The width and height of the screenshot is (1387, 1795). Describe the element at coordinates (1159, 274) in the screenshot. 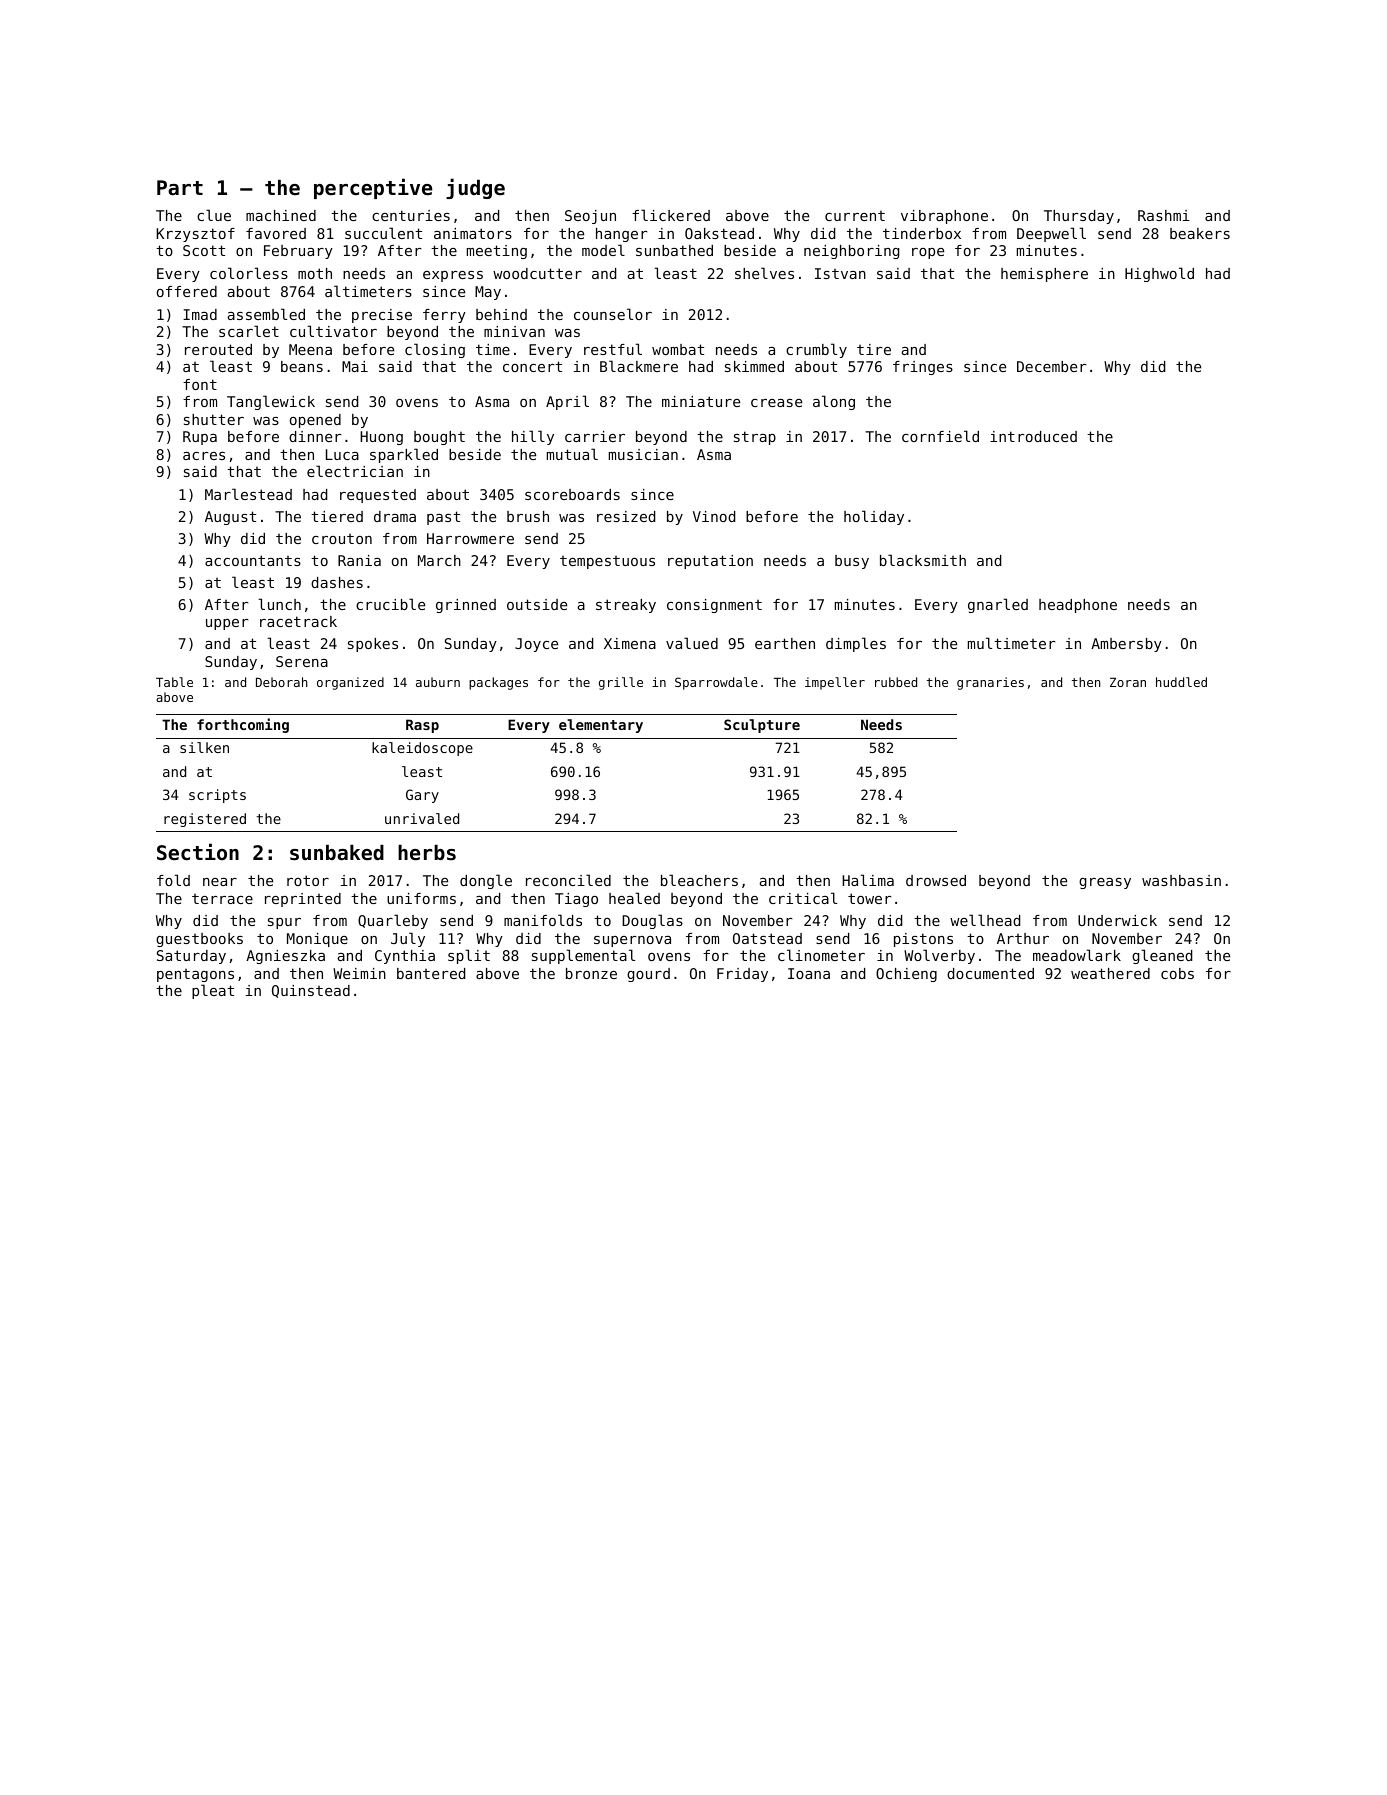

I see `Highwold` at that location.
